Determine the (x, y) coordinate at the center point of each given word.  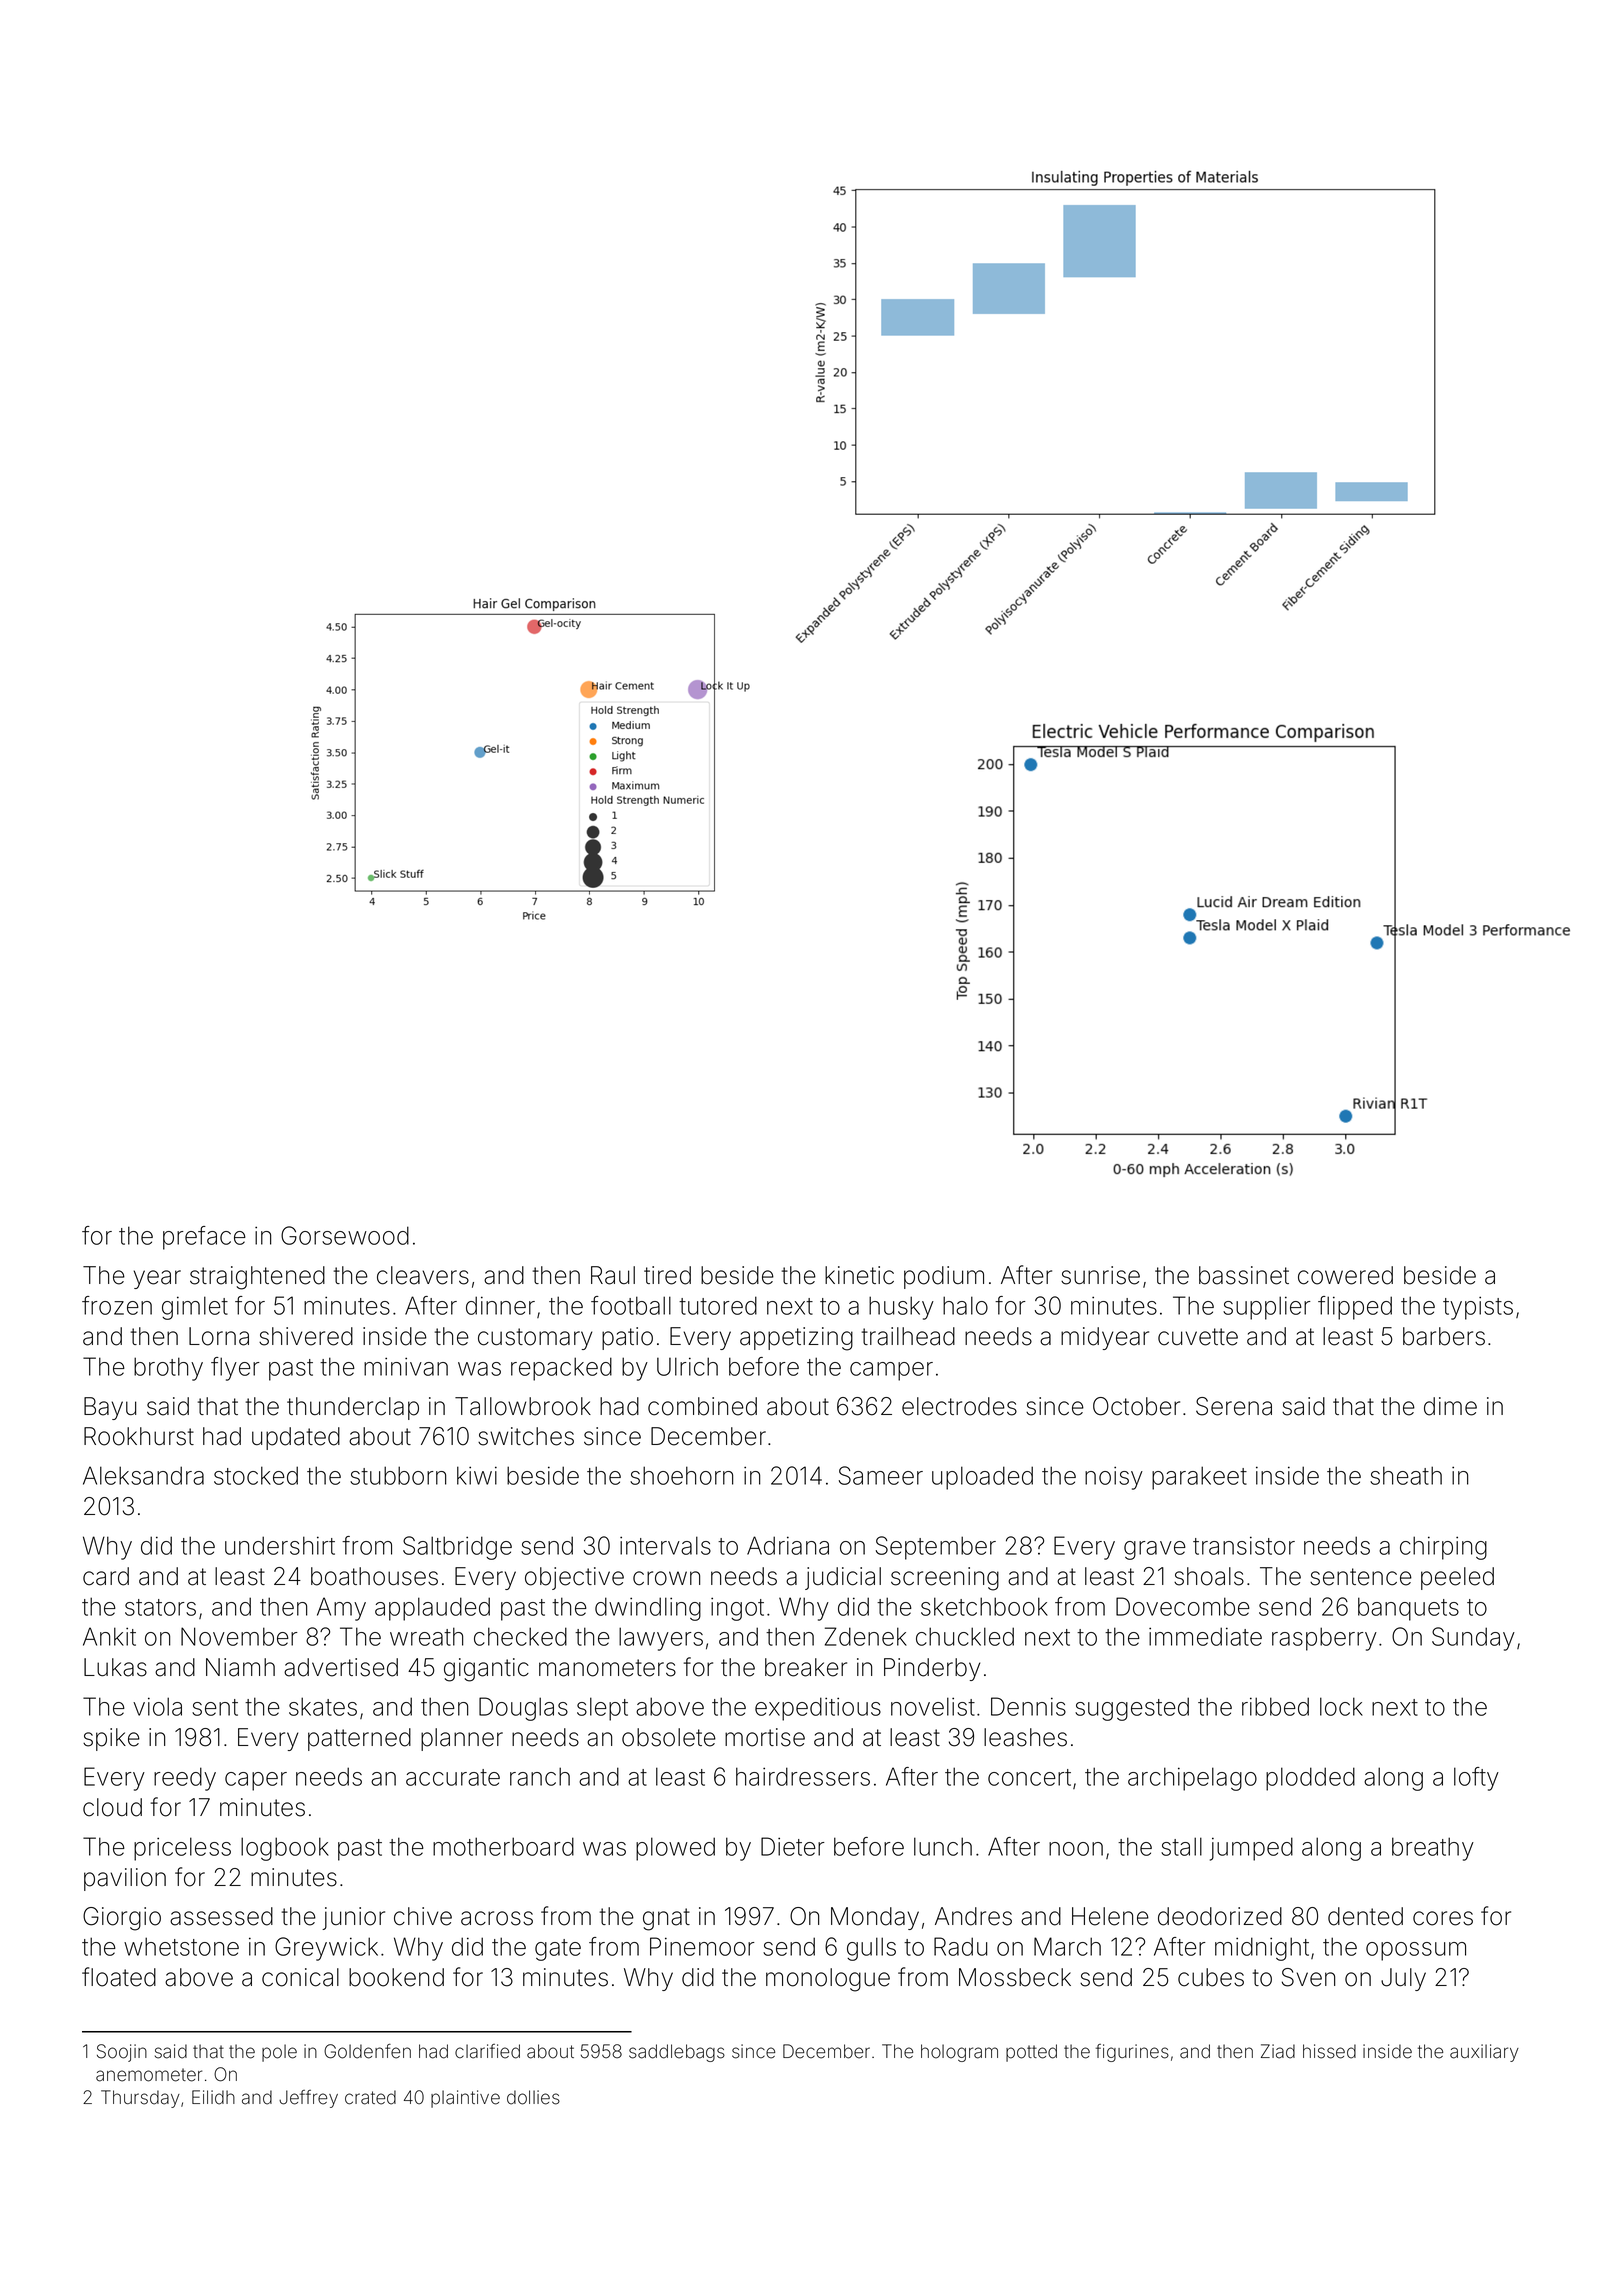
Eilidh (213, 2097)
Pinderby (932, 1669)
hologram (959, 2053)
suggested (1132, 1709)
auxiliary (1484, 2053)
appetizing (796, 1339)
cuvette (1198, 1337)
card (106, 1576)
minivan (406, 1366)
